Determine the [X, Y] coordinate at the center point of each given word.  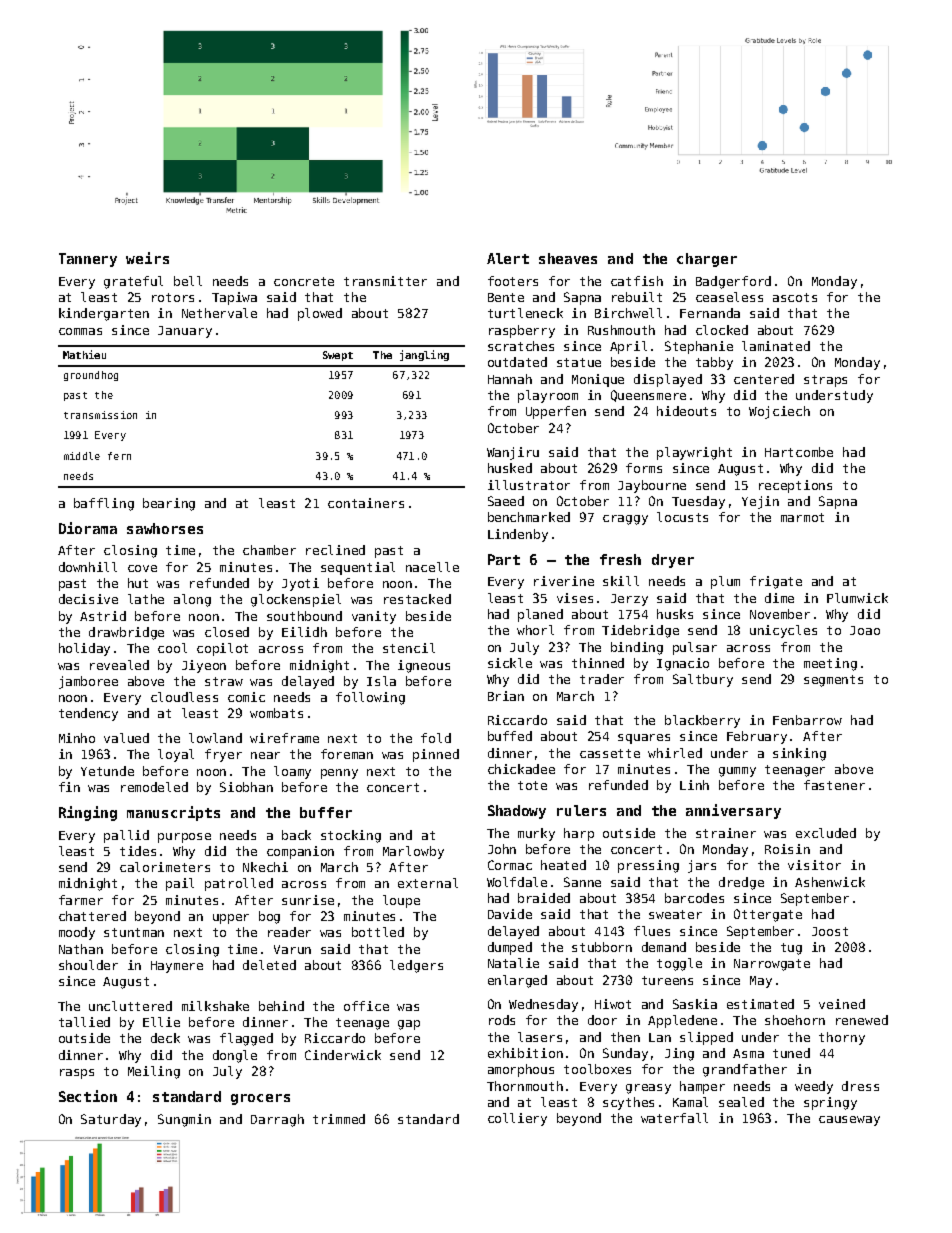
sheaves [568, 258]
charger [707, 260]
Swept [338, 356]
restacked [417, 599]
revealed [119, 665]
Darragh [277, 1120]
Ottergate [768, 915]
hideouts [686, 411]
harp [579, 834]
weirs [147, 258]
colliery [517, 1119]
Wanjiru [513, 453]
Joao [865, 630]
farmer [81, 900]
